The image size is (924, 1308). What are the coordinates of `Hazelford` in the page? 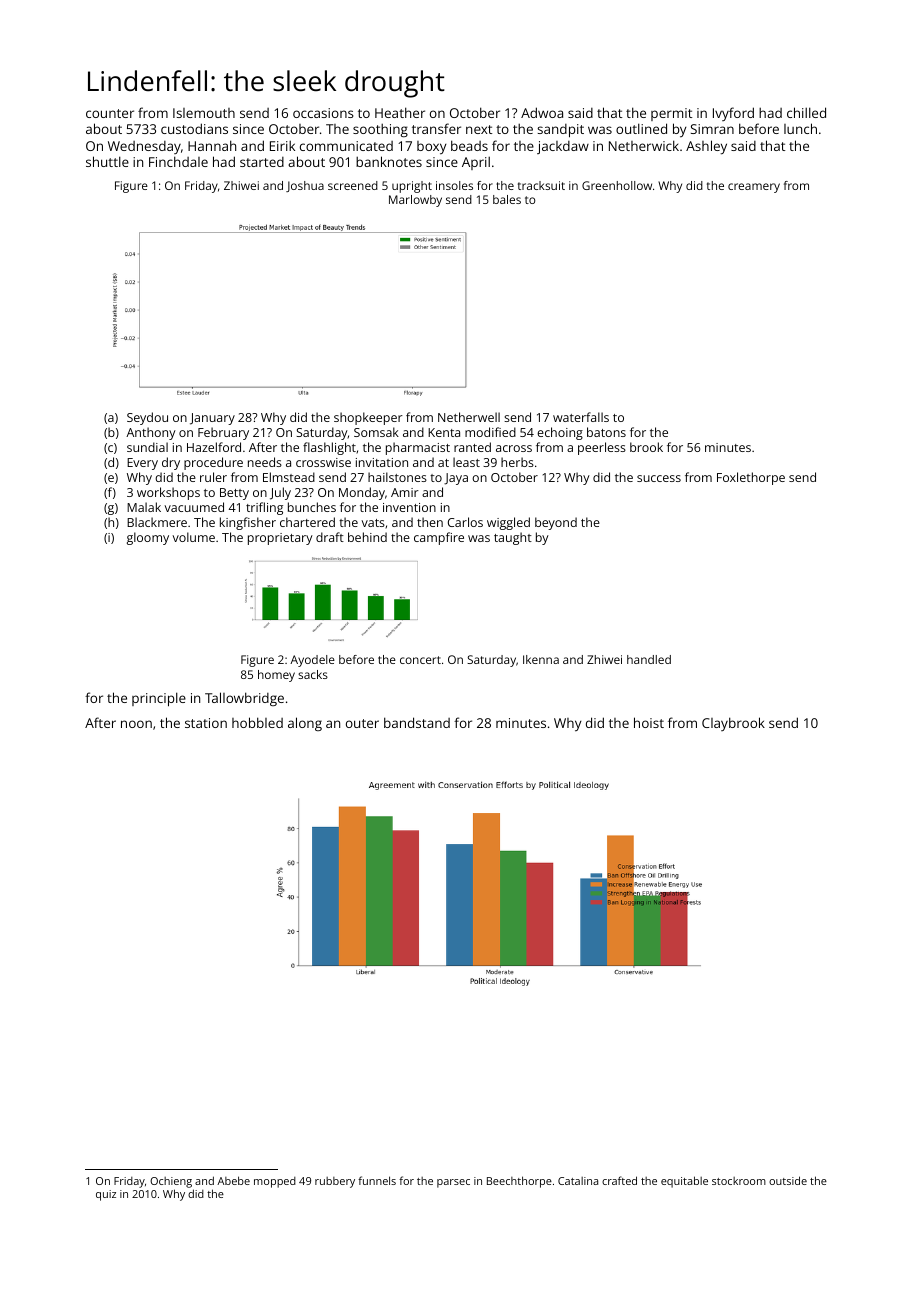 It's located at (214, 447).
